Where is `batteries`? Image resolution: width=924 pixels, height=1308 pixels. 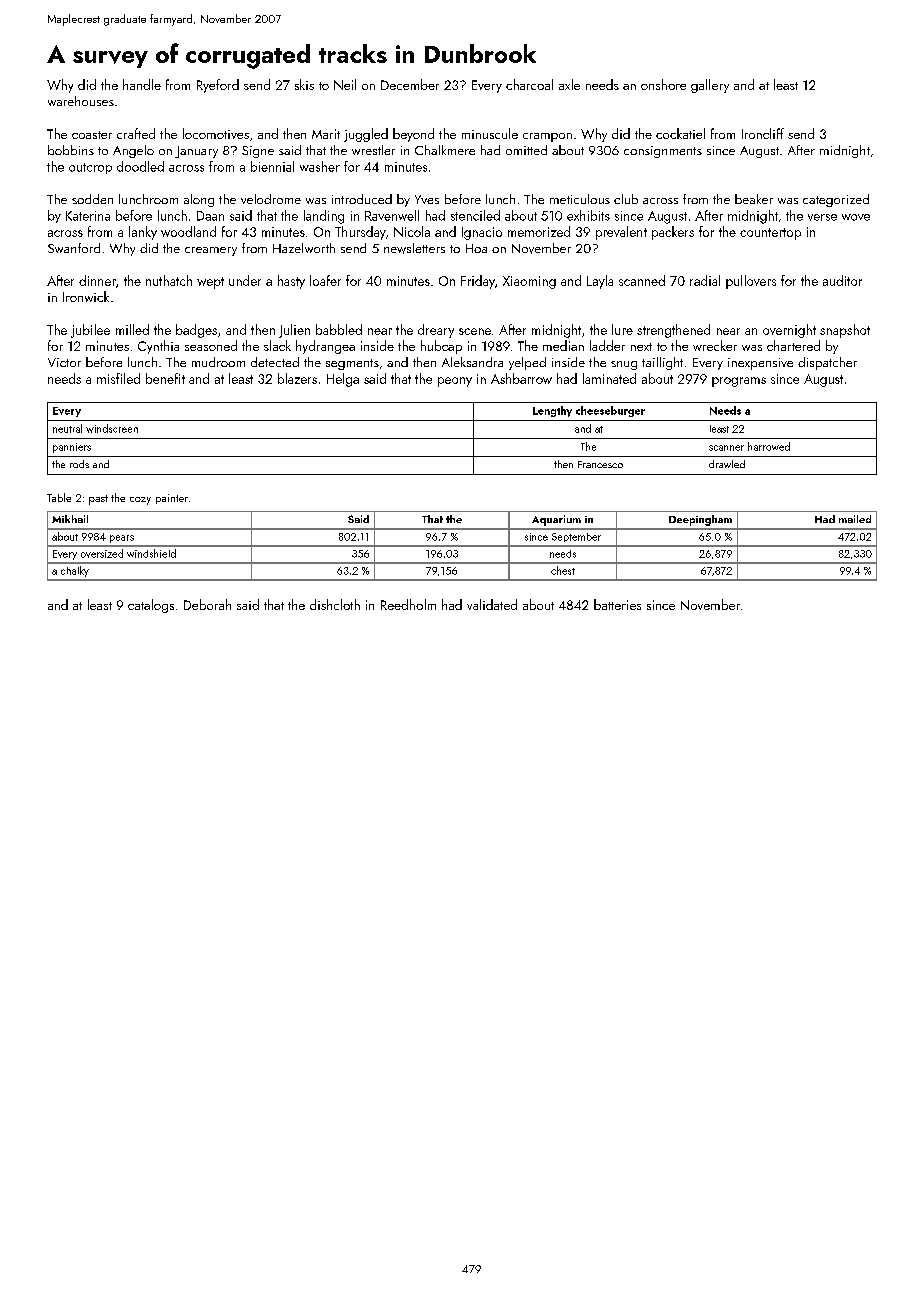 batteries is located at coordinates (617, 604).
